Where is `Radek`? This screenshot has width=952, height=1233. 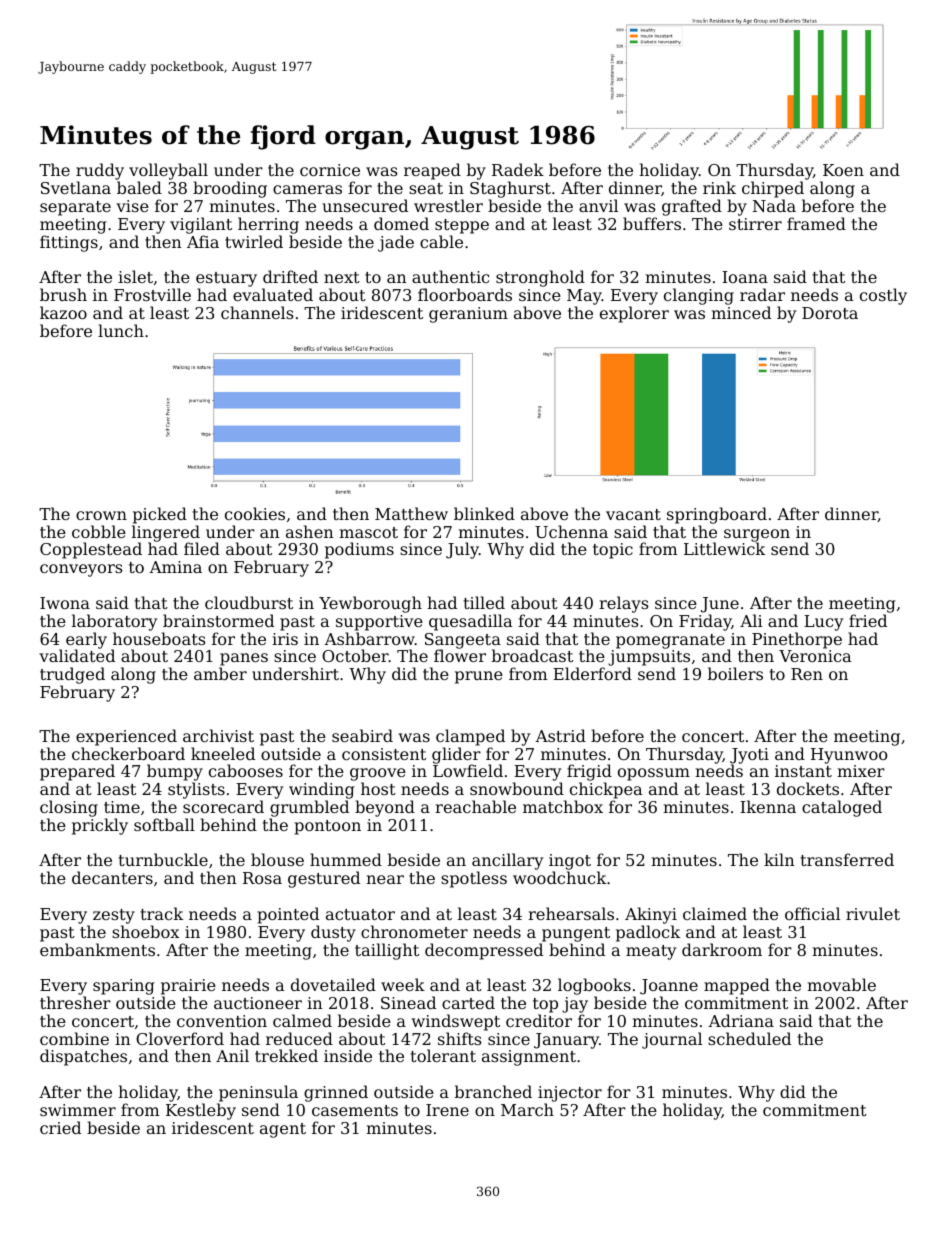 Radek is located at coordinates (518, 169).
